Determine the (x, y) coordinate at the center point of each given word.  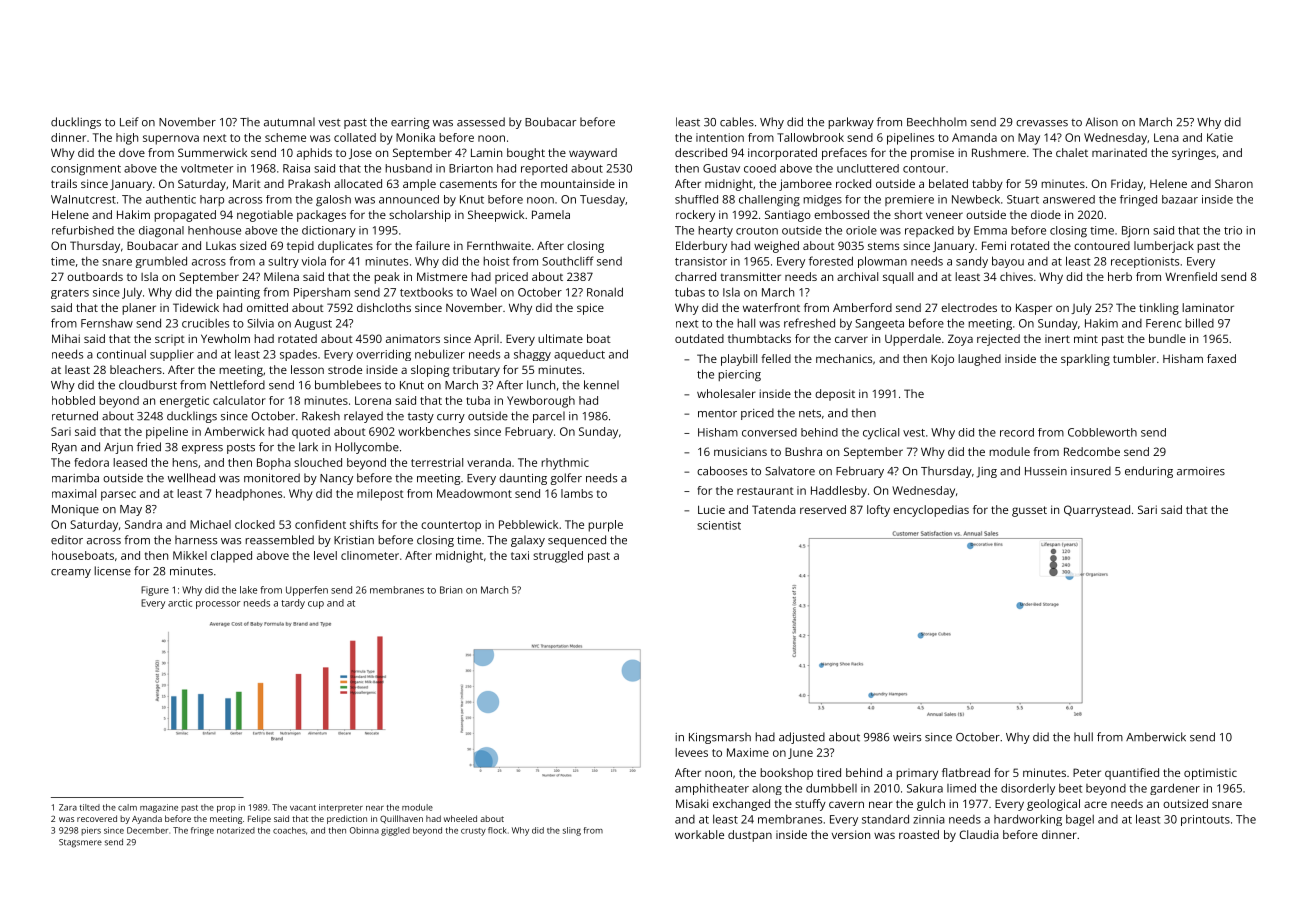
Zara (68, 807)
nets (810, 413)
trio (1233, 230)
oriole (861, 230)
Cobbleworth (1102, 432)
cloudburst (148, 385)
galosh (333, 201)
